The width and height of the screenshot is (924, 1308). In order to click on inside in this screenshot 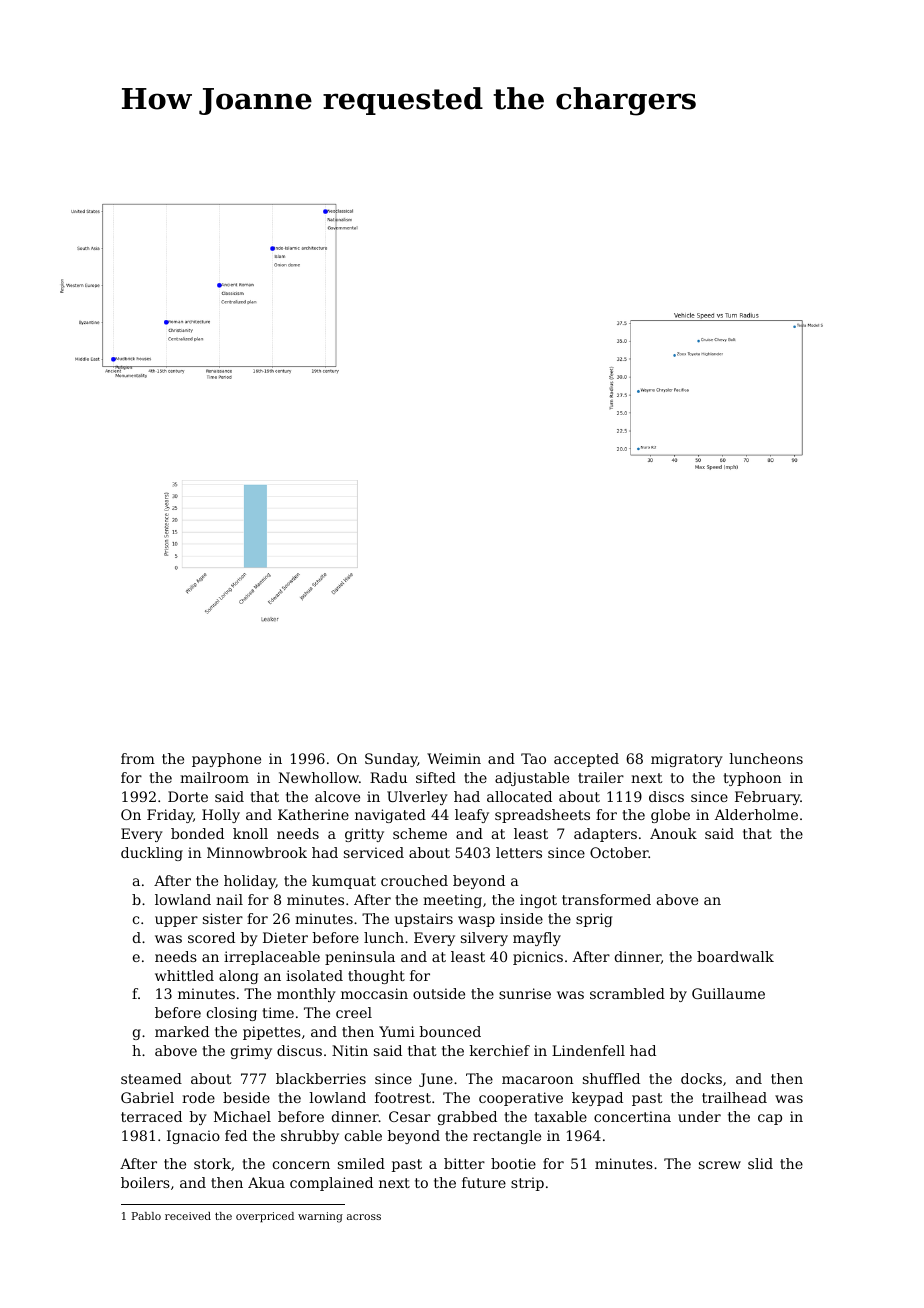, I will do `click(521, 918)`.
